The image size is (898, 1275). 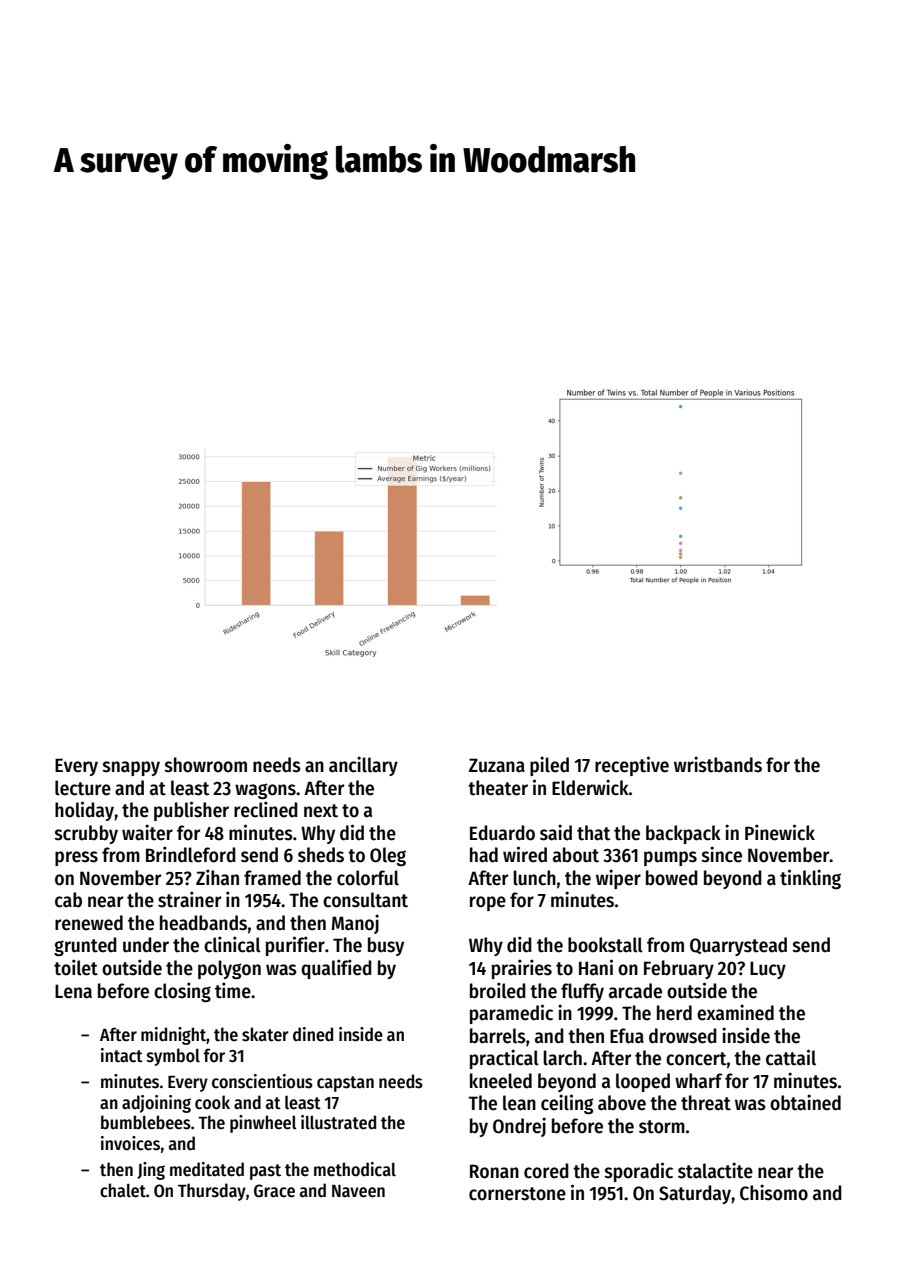 What do you see at coordinates (562, 1058) in the page?
I see `larch` at bounding box center [562, 1058].
